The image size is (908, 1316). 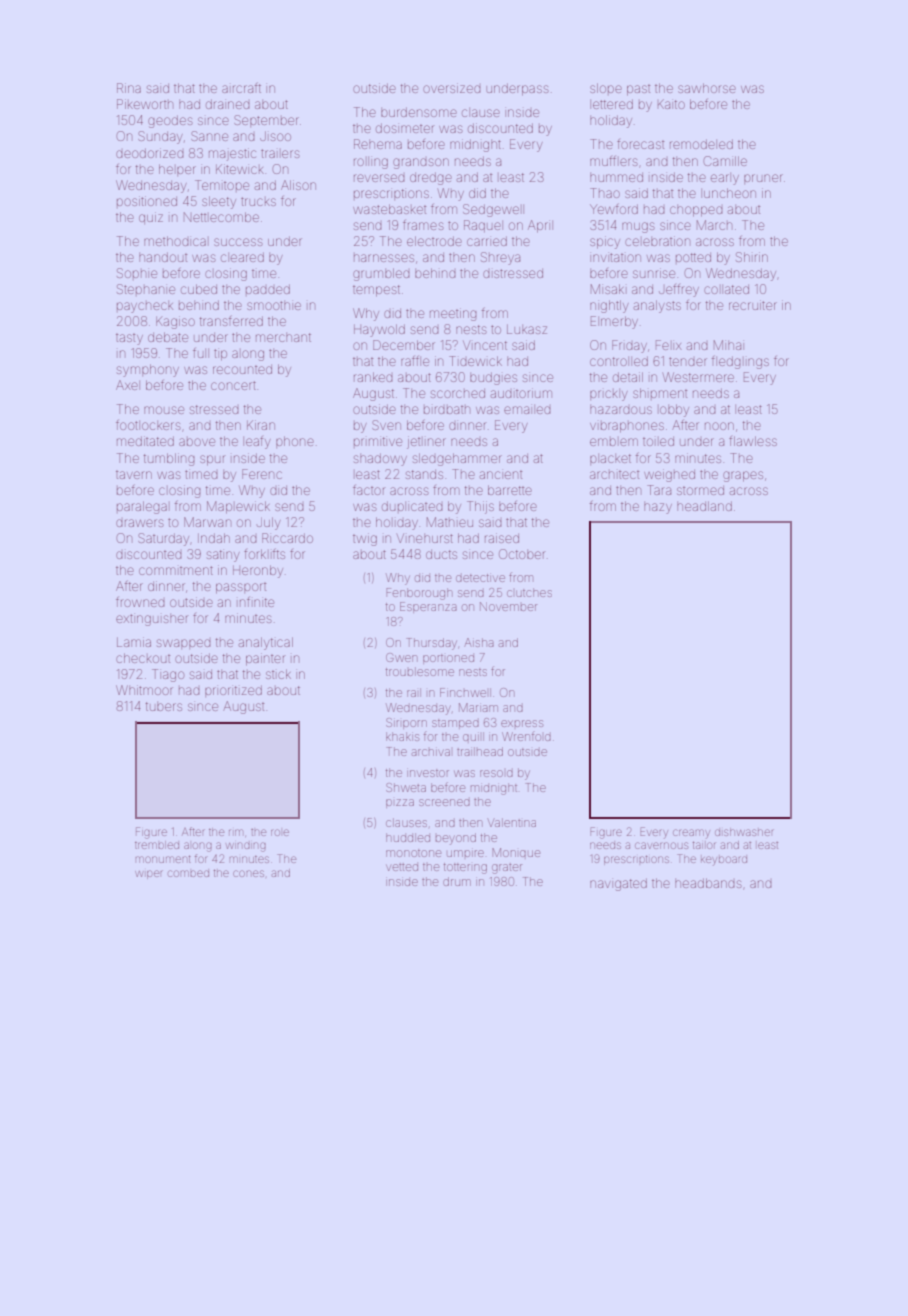 I want to click on sawhorse, so click(x=707, y=88).
